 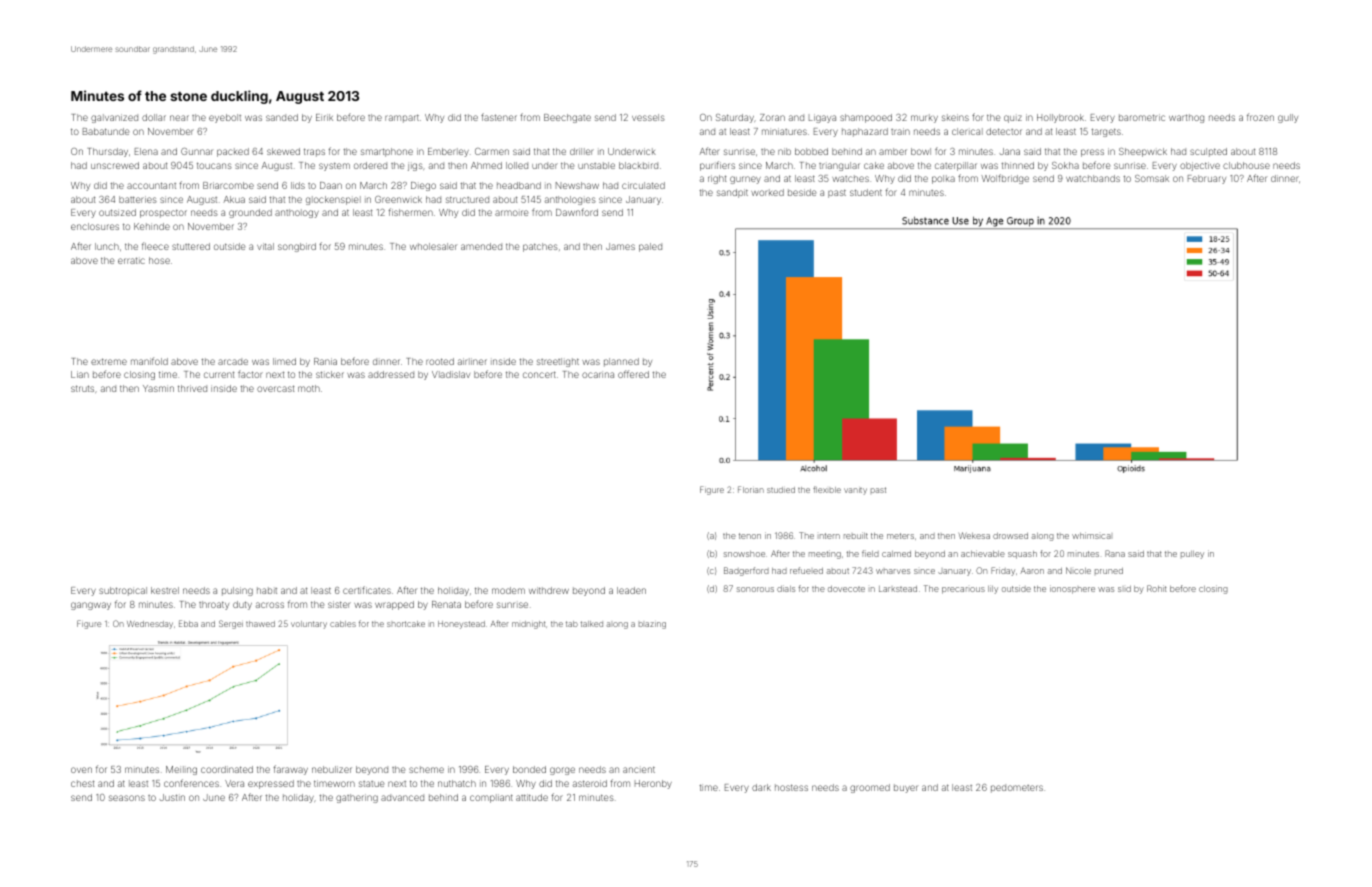 I want to click on fastener, so click(x=499, y=117).
